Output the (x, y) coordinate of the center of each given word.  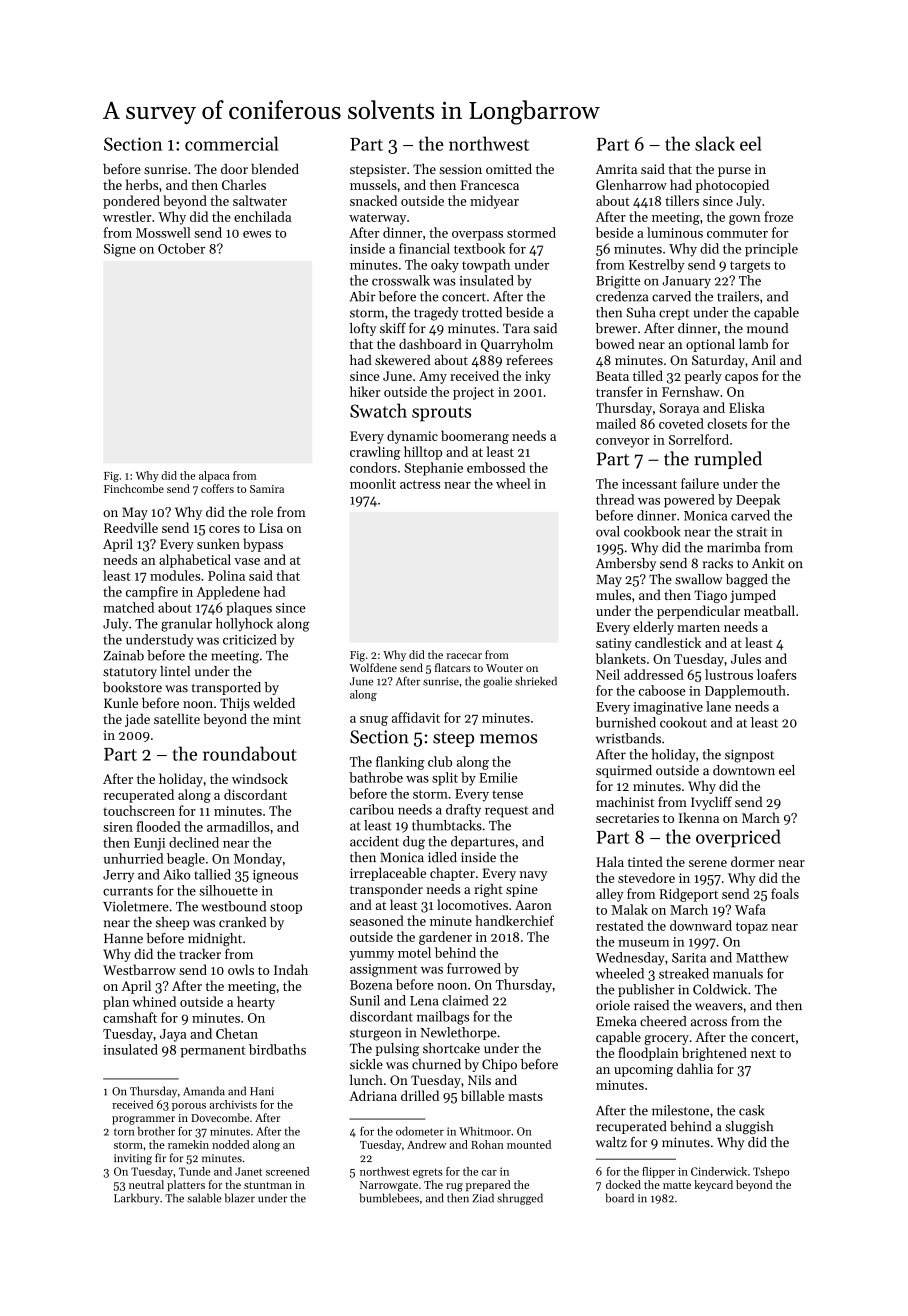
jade (137, 720)
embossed (496, 467)
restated (620, 925)
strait (751, 532)
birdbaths (277, 1049)
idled (442, 857)
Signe (120, 250)
